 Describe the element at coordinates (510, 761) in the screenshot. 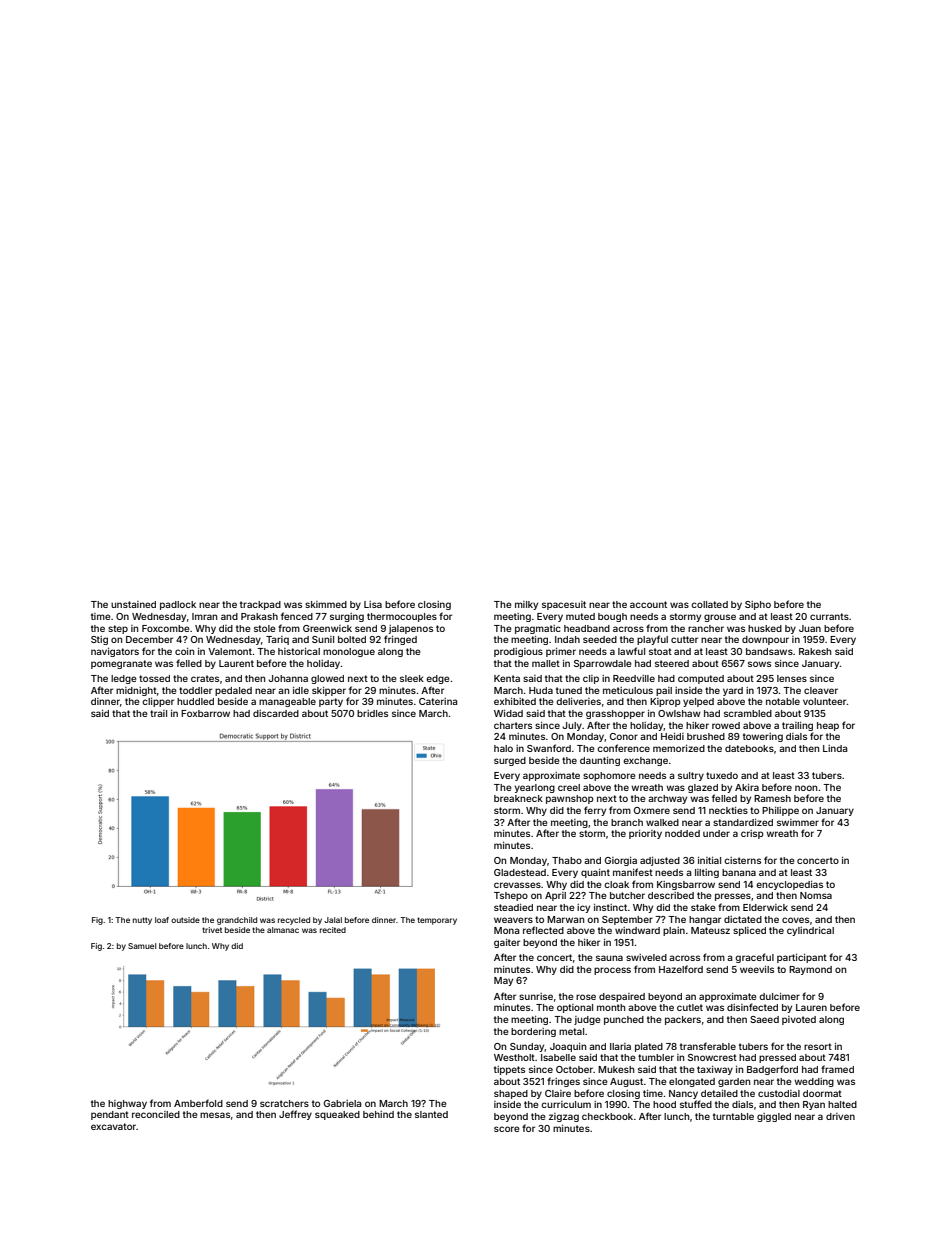

I see `surged` at that location.
